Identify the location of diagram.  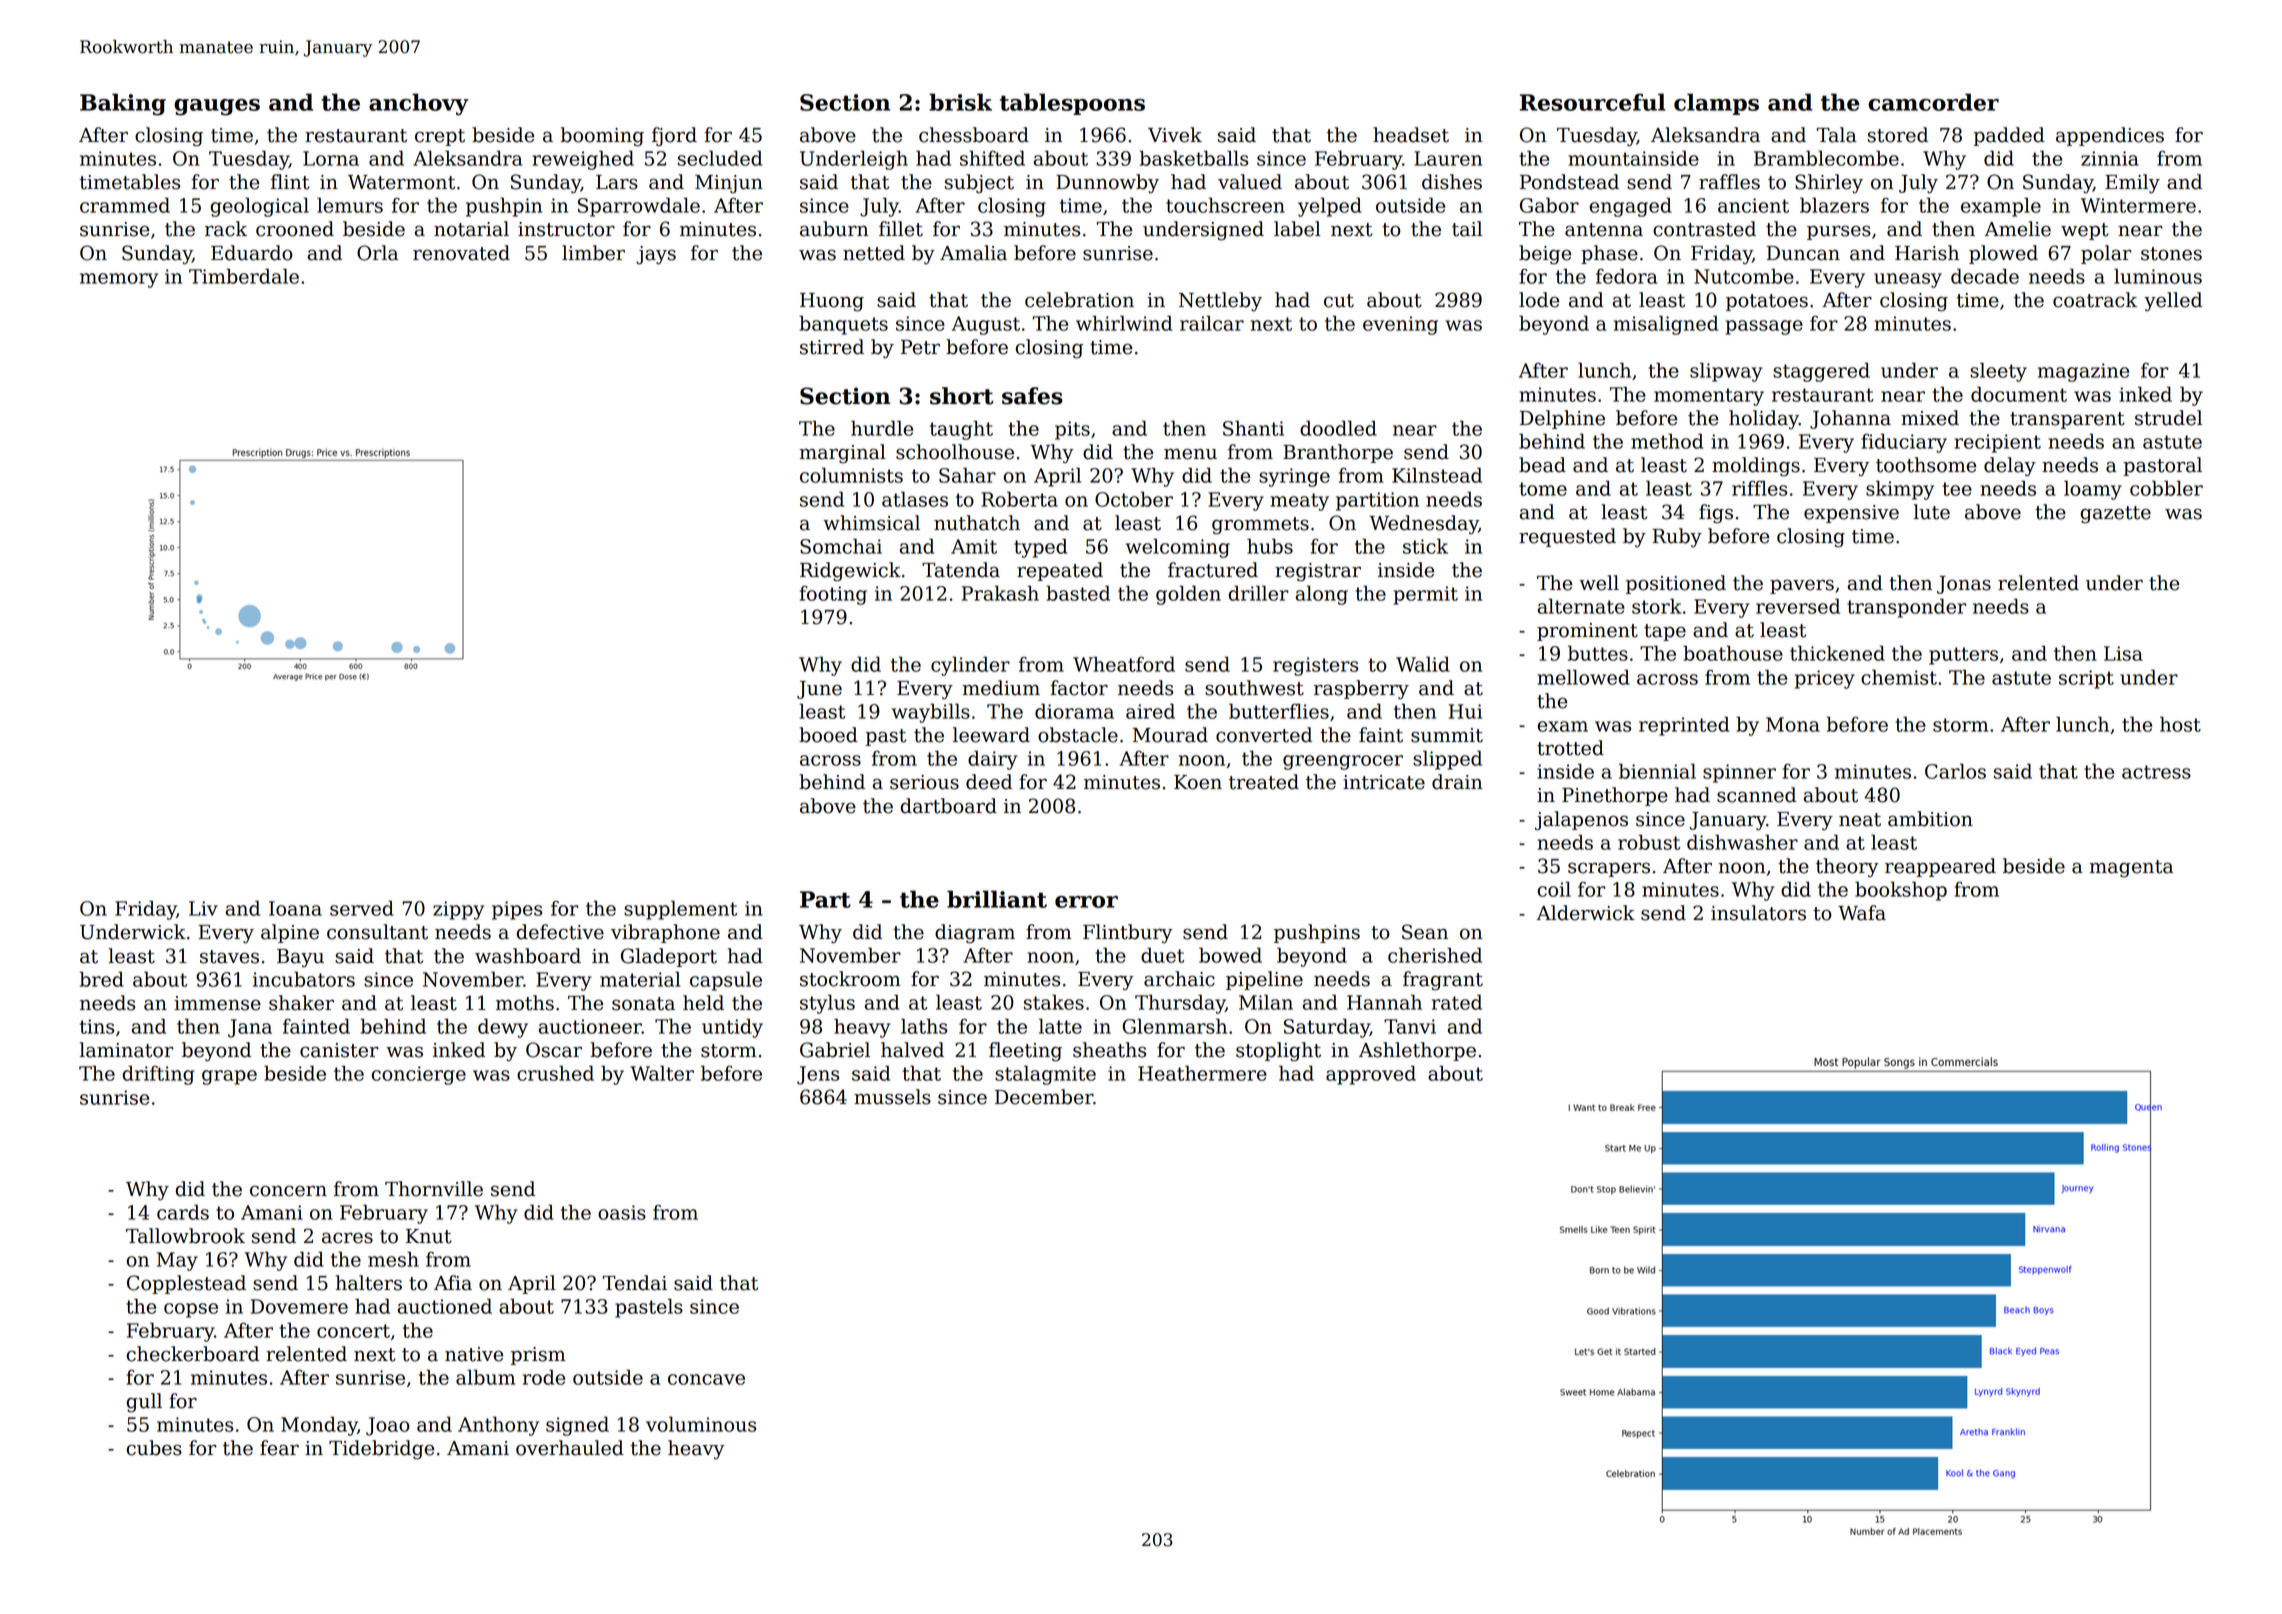
(975, 934).
